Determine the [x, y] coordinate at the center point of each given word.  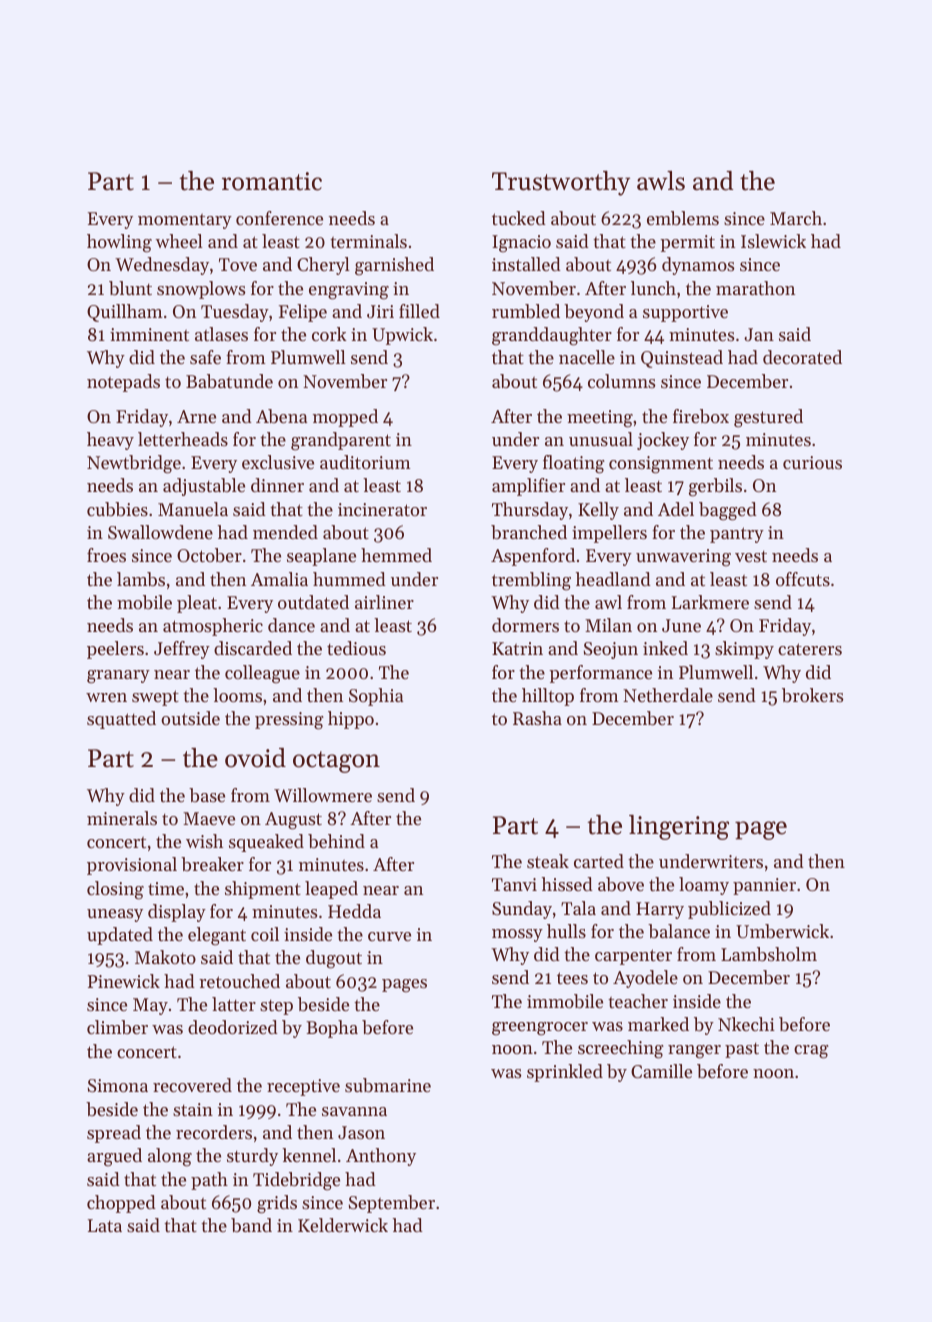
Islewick [773, 241]
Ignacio [521, 244]
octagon [336, 762]
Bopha [332, 1029]
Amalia [279, 579]
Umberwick [782, 931]
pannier [764, 886]
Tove [238, 264]
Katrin [517, 648]
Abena [281, 416]
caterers [810, 649]
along [170, 1157]
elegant [217, 936]
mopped [345, 418]
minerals [122, 818]
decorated [802, 357]
